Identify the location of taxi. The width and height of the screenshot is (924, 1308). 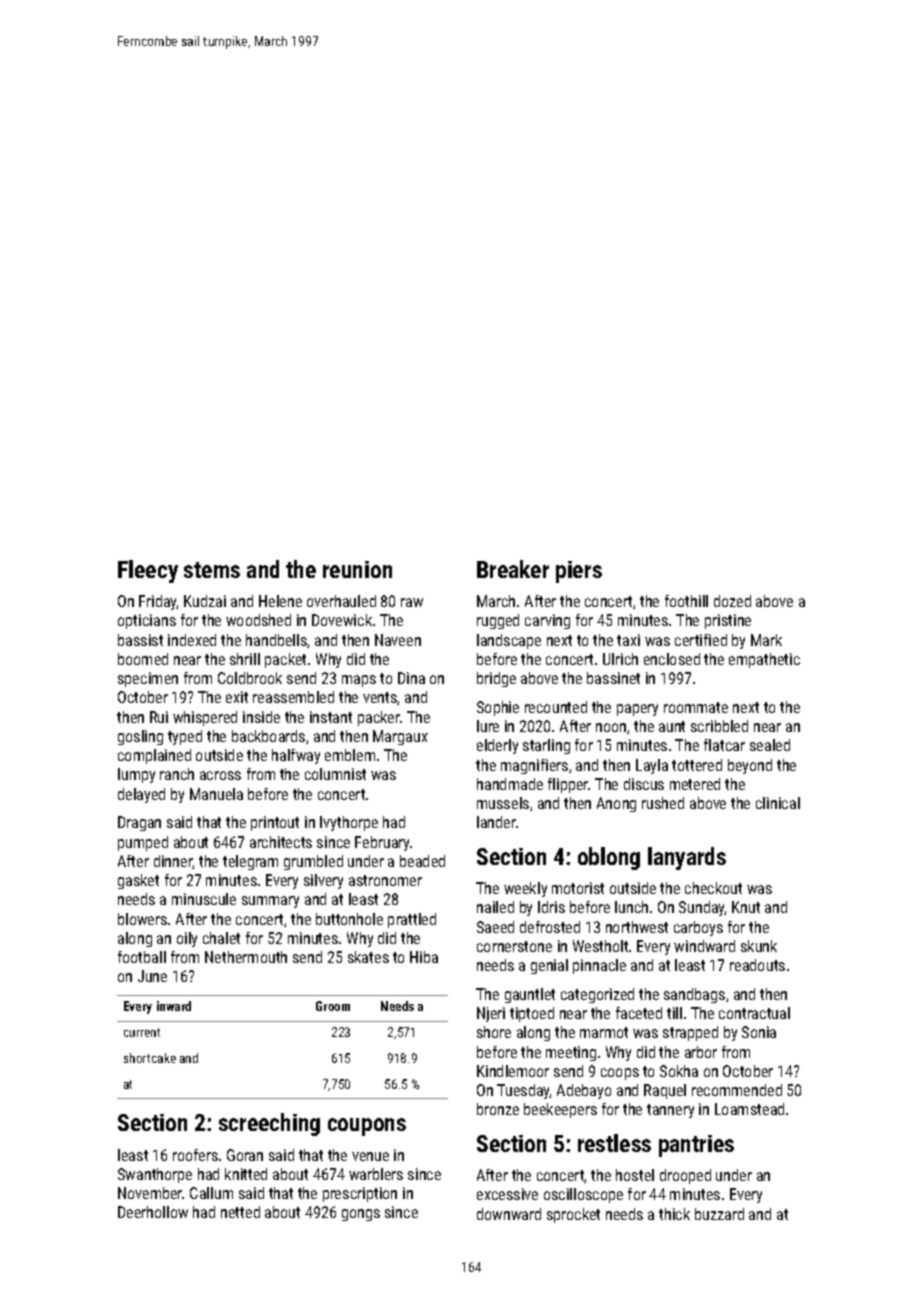
(628, 640).
